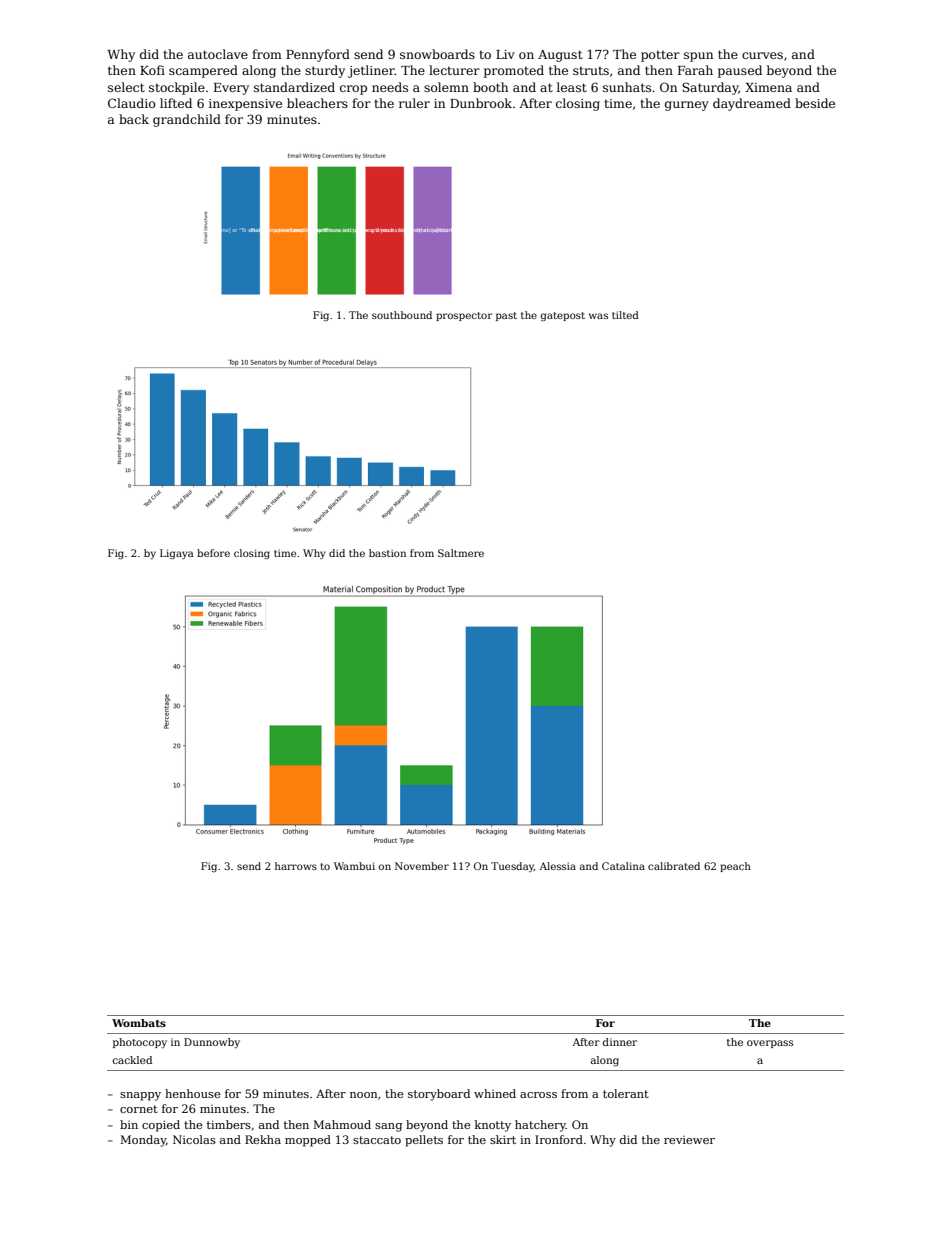  I want to click on prospector, so click(464, 316).
